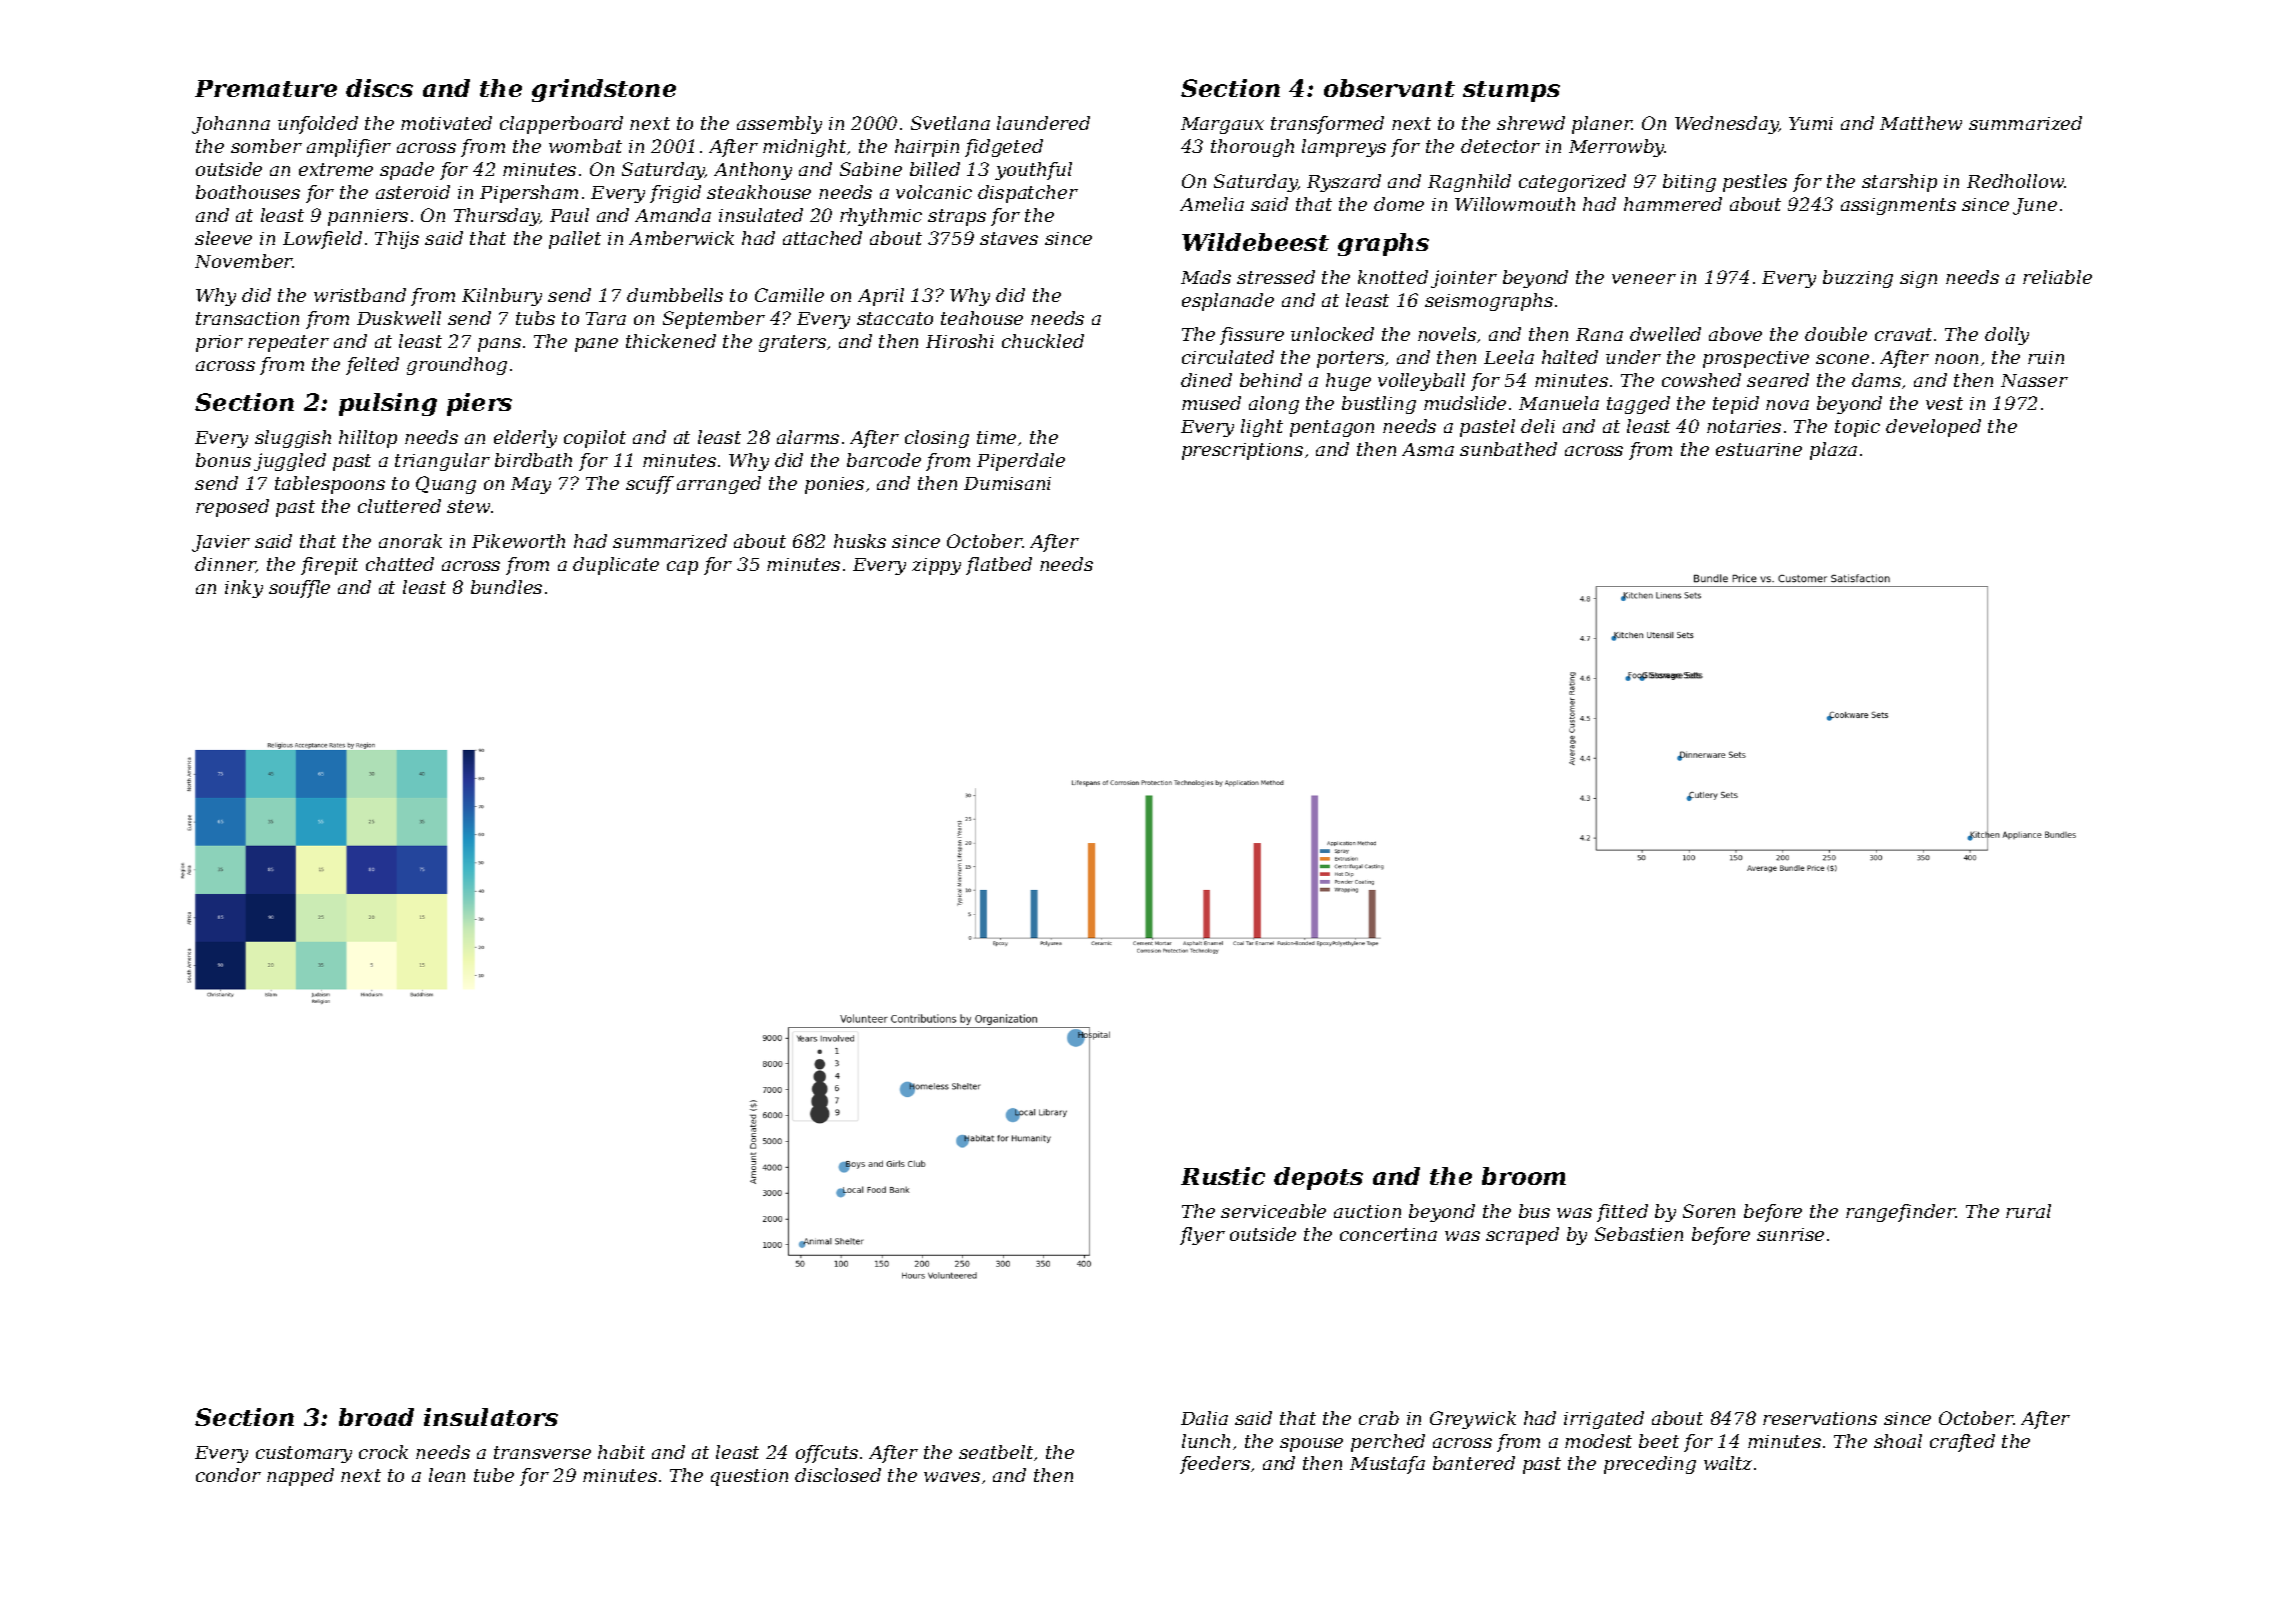 Image resolution: width=2292 pixels, height=1620 pixels. I want to click on souffle, so click(299, 589).
